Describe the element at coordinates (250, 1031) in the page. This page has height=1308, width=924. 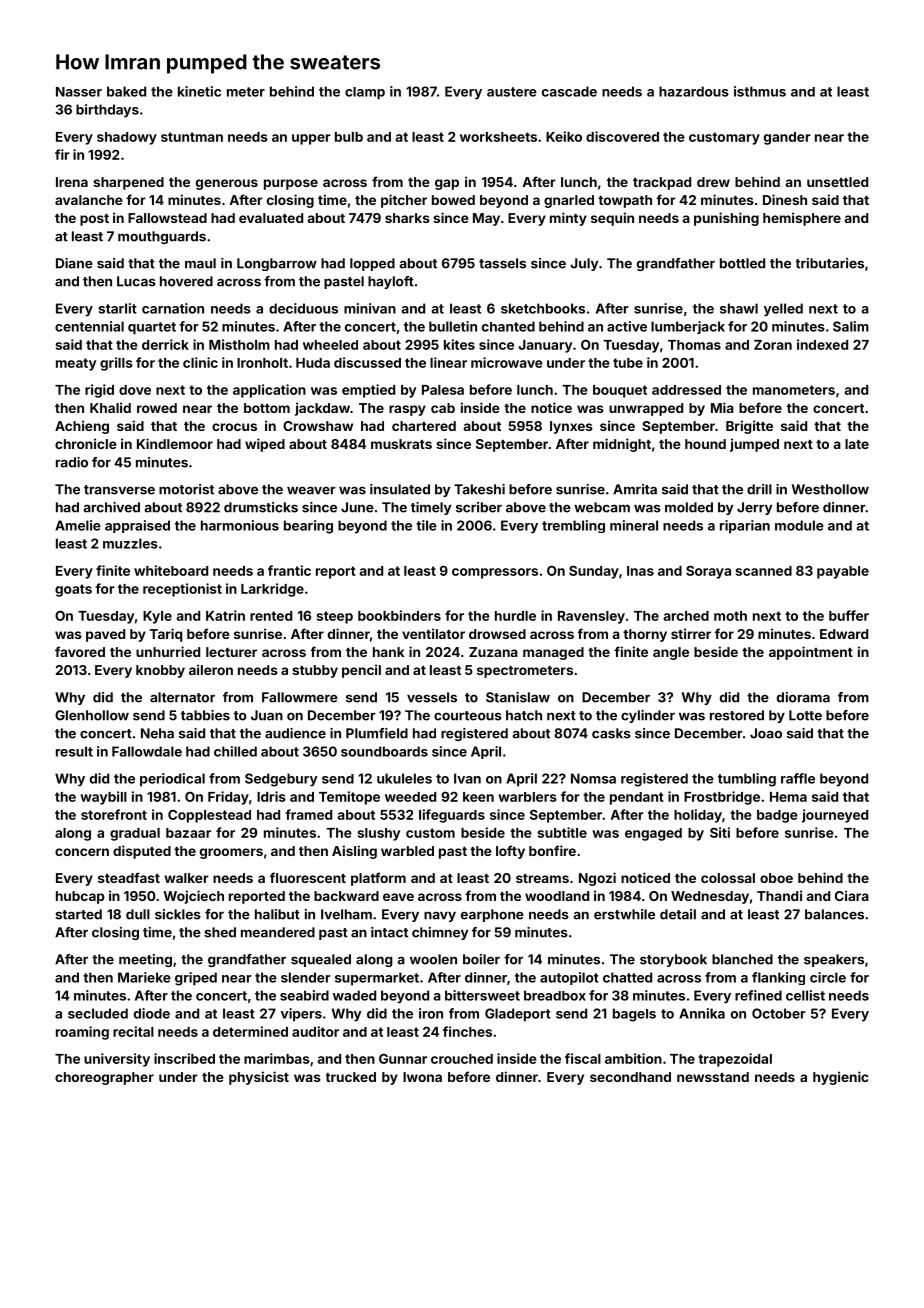
I see `determined` at that location.
